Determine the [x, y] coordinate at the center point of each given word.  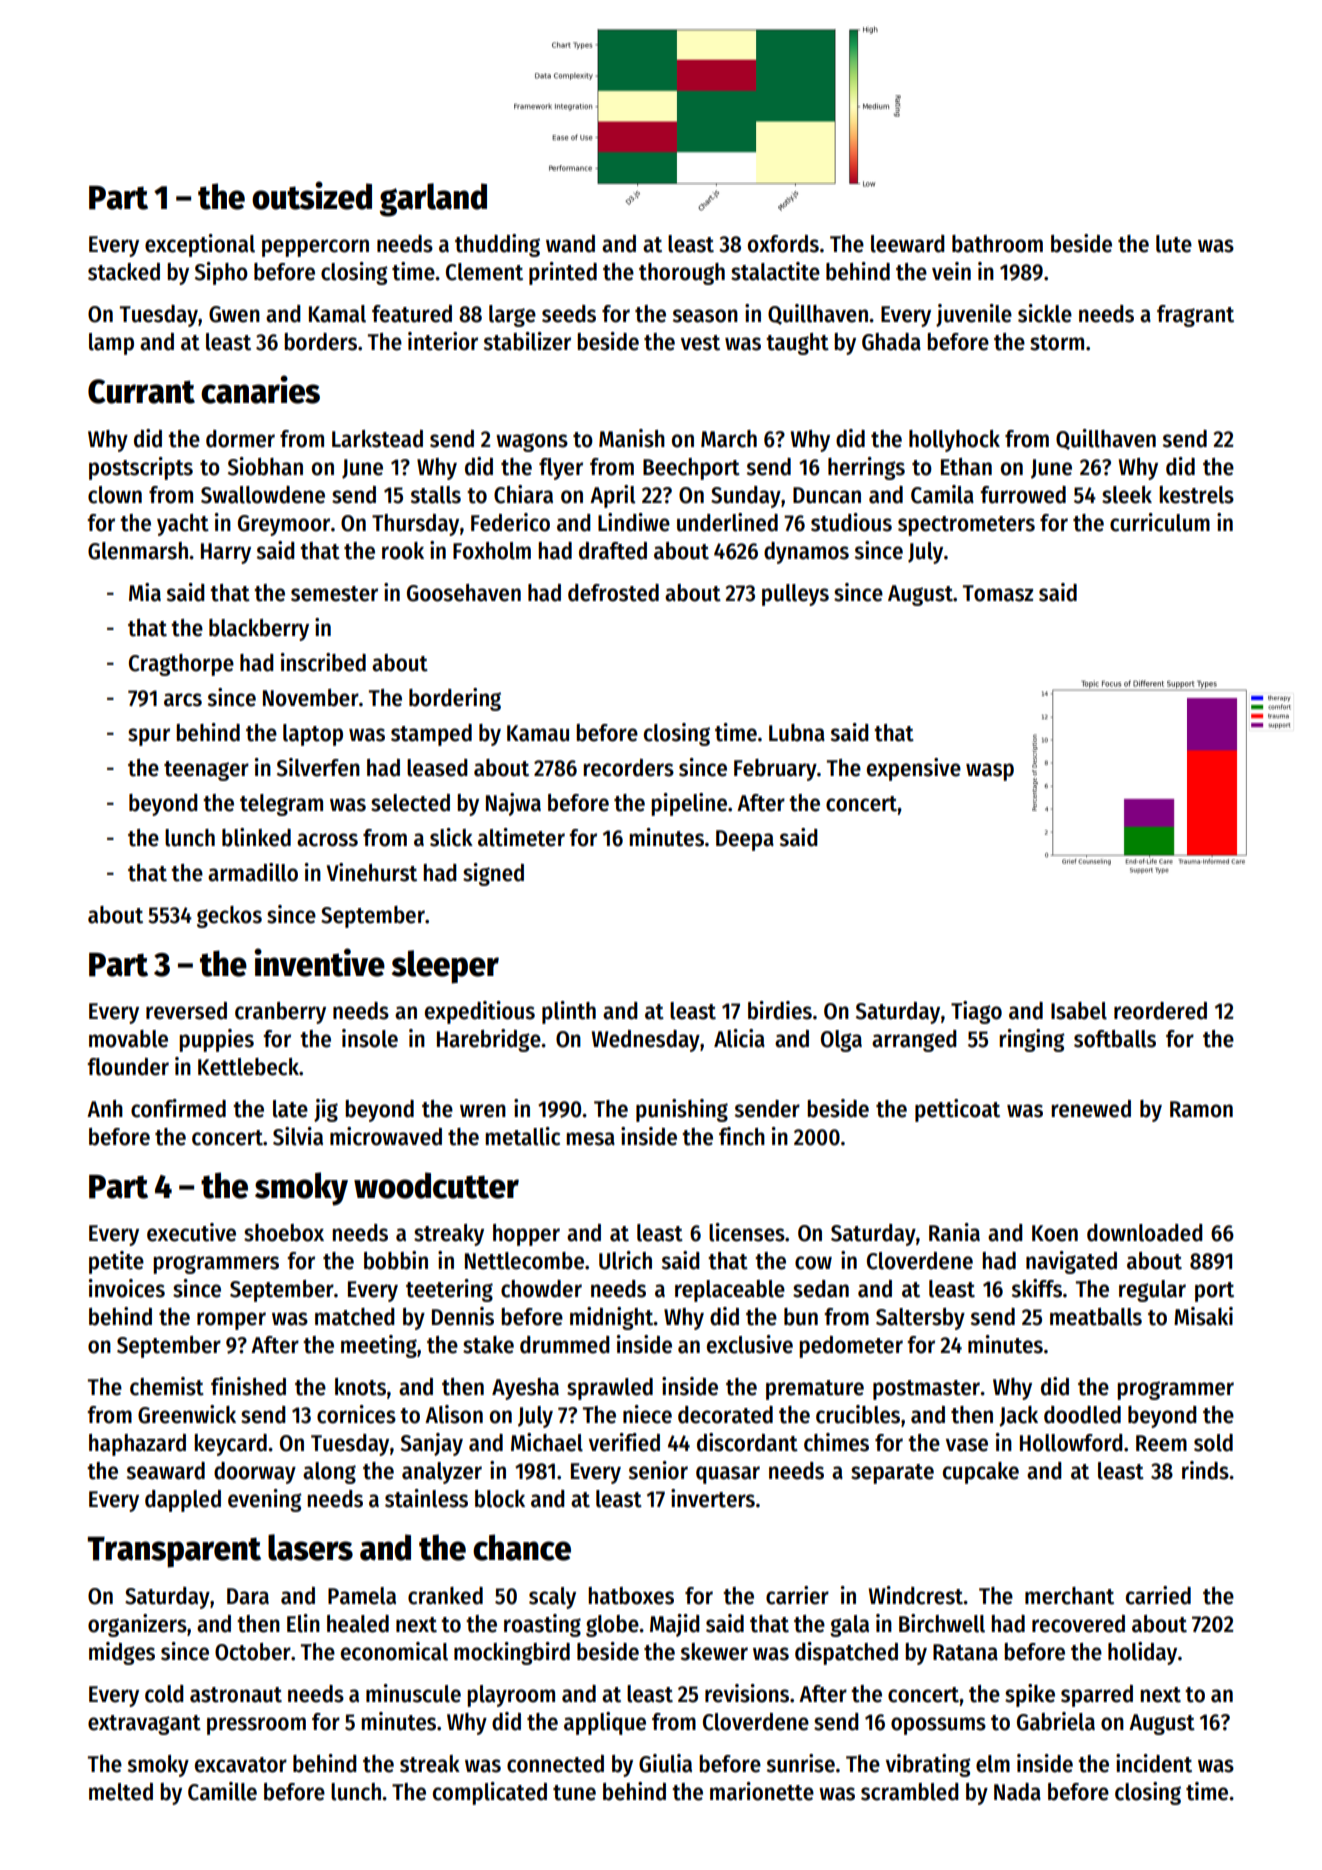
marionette [762, 1791]
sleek [1127, 495]
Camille [222, 1791]
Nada [1017, 1792]
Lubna [797, 733]
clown [115, 495]
